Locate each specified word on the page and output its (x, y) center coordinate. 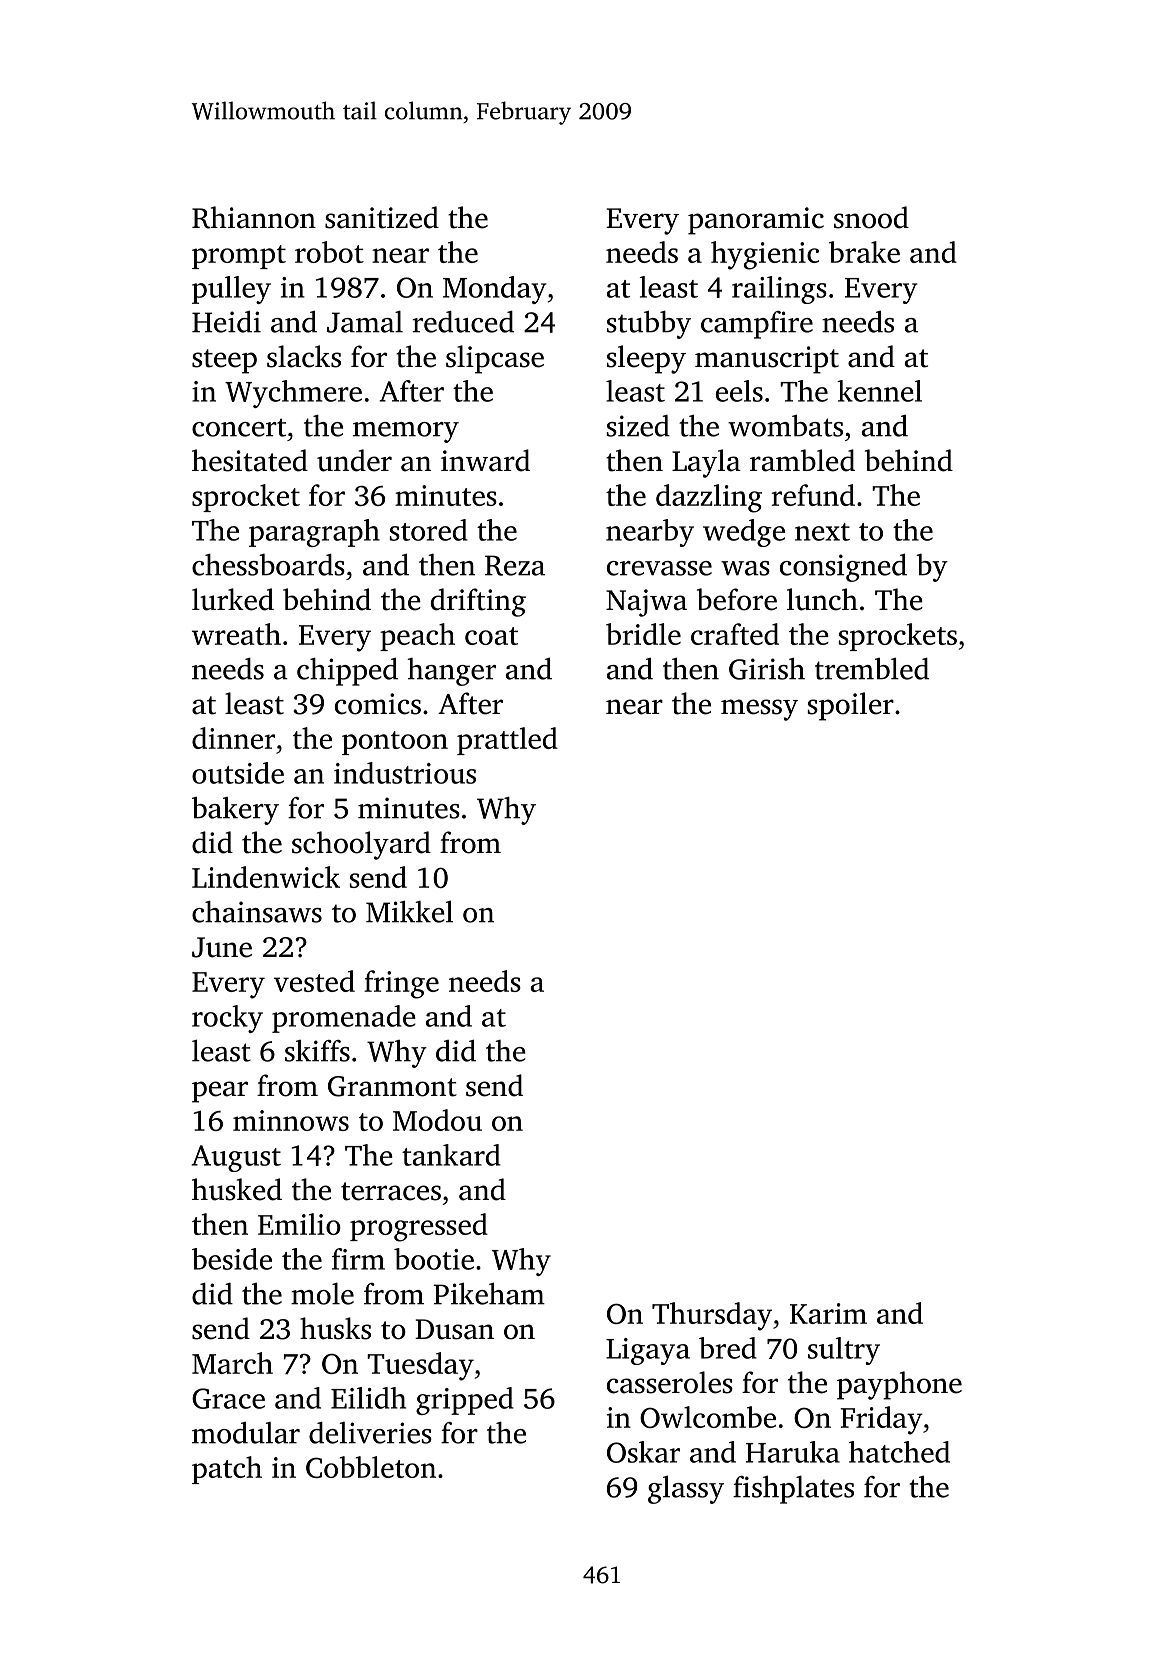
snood (871, 217)
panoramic (756, 221)
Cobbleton (371, 1467)
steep (224, 361)
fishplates (793, 1489)
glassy (686, 1490)
